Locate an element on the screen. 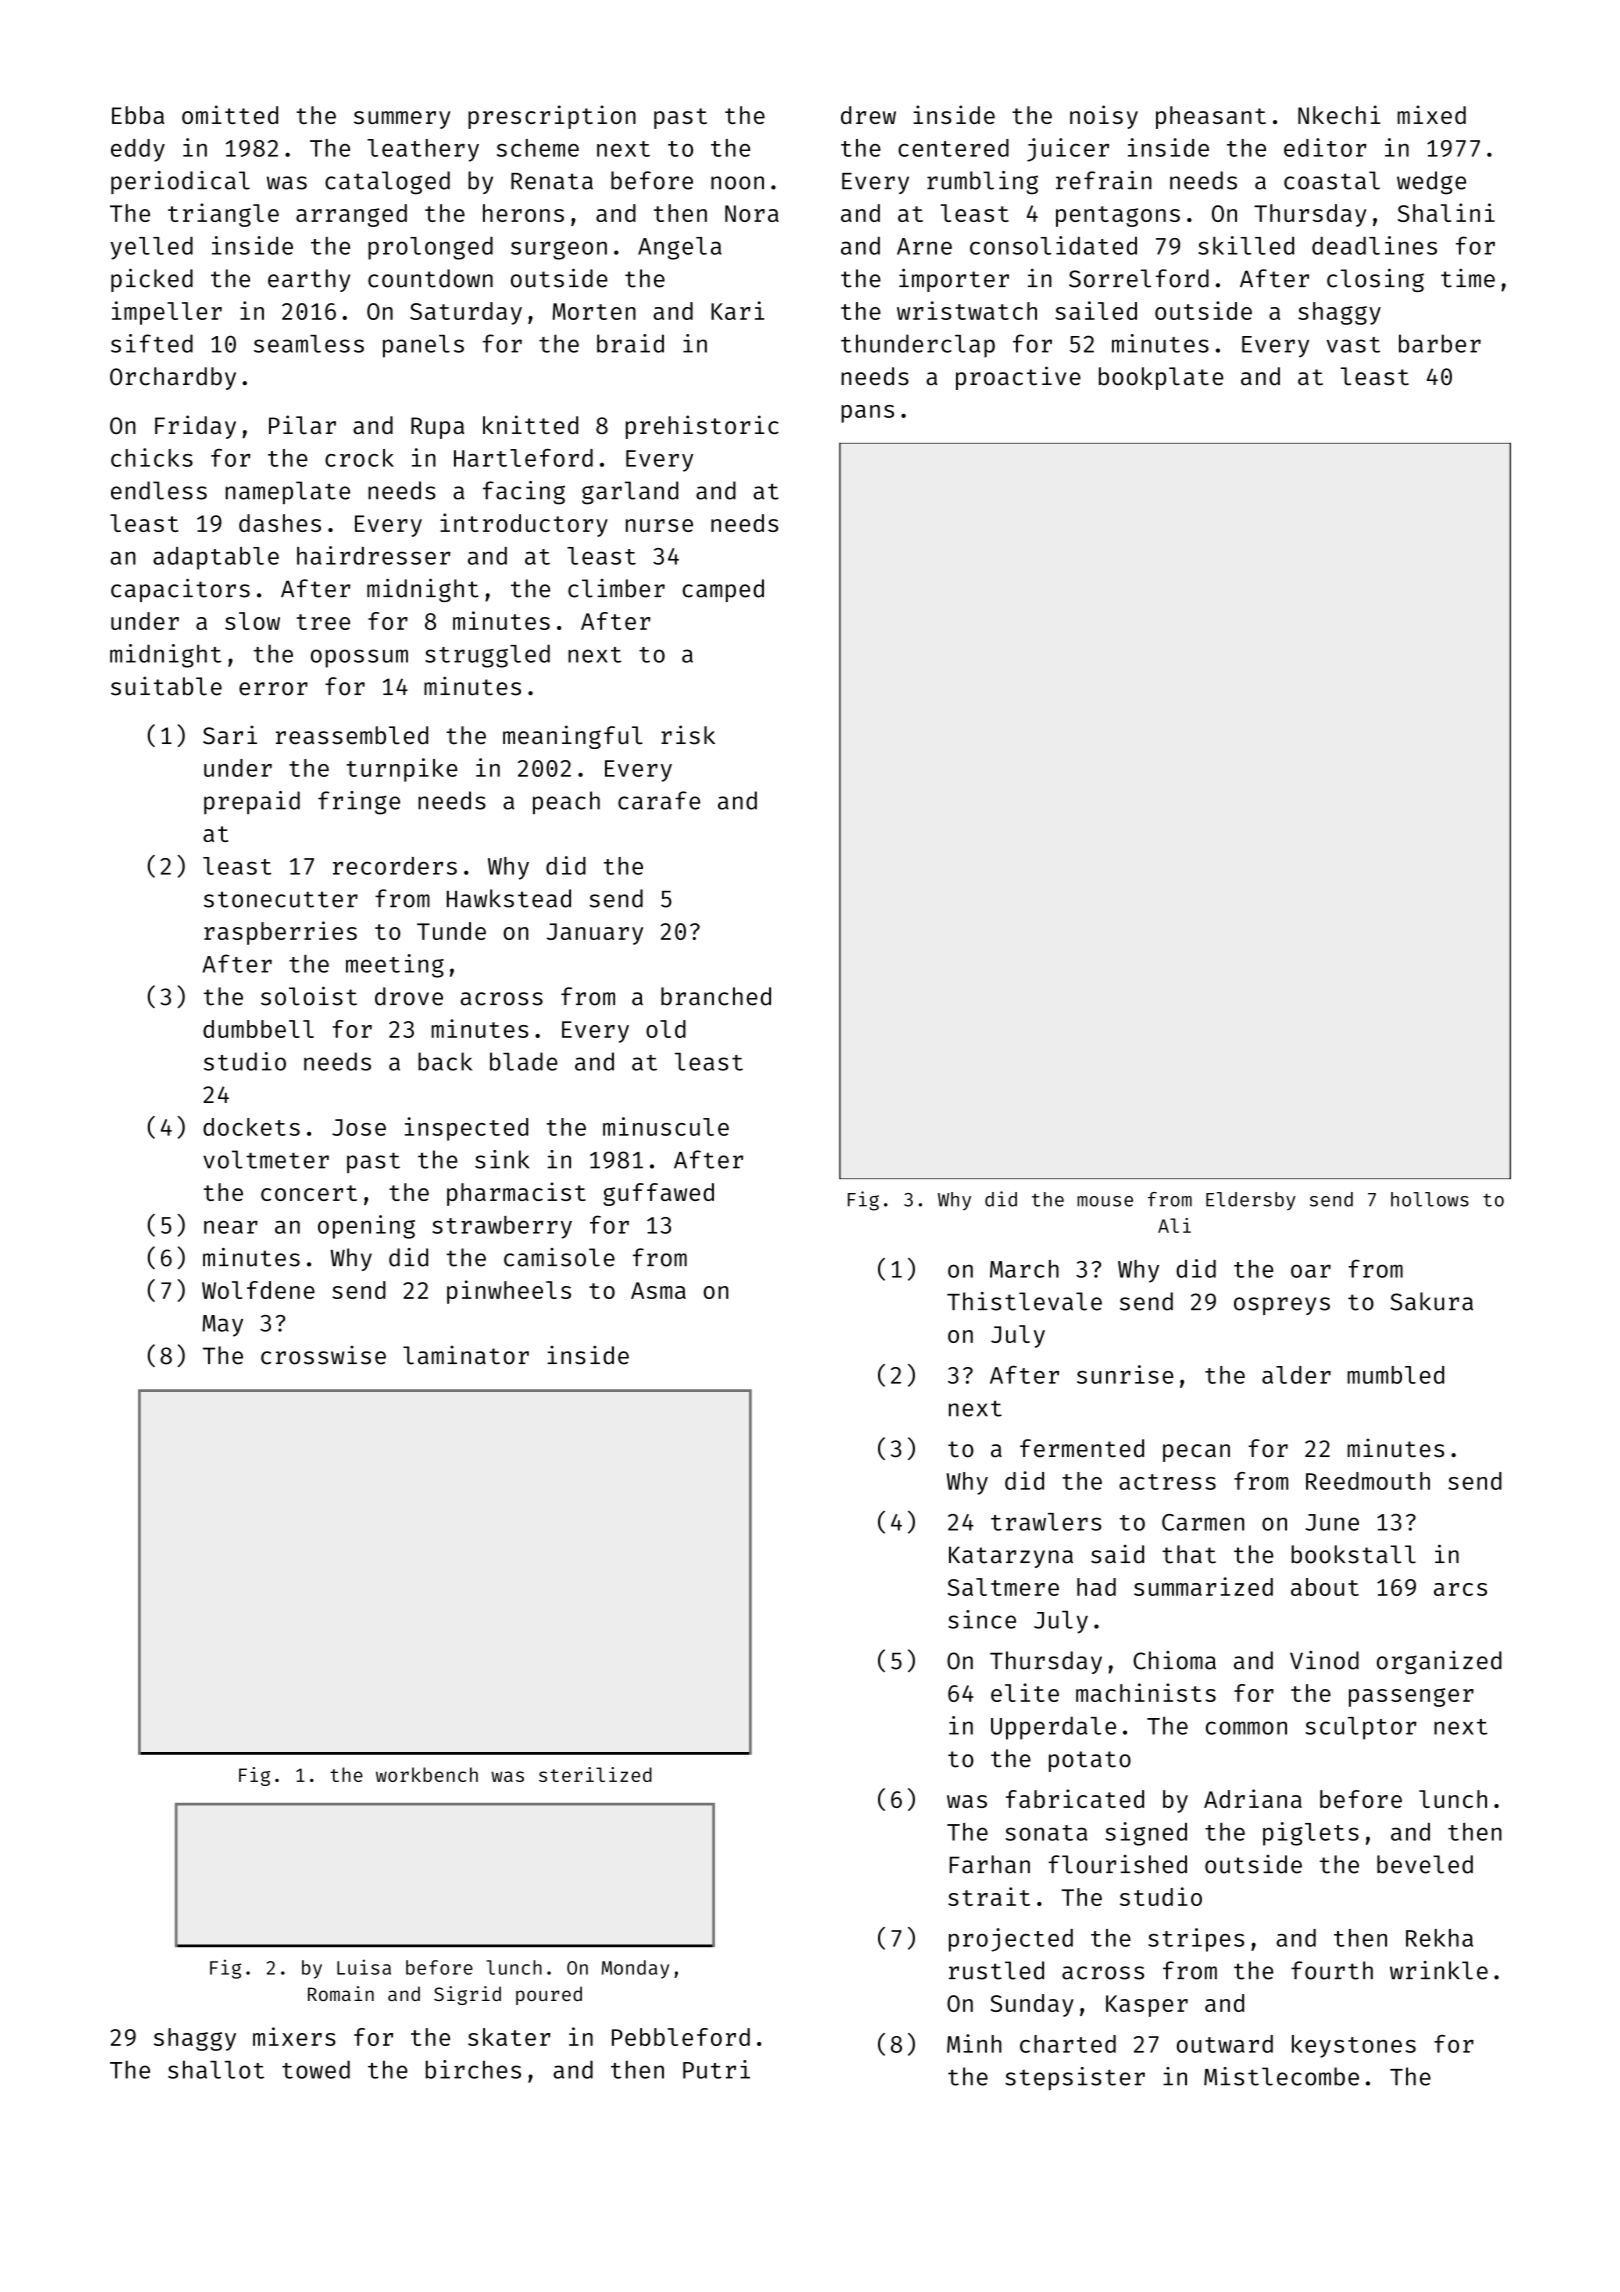 Image resolution: width=1620 pixels, height=2292 pixels. Eldersby is located at coordinates (1251, 1201).
